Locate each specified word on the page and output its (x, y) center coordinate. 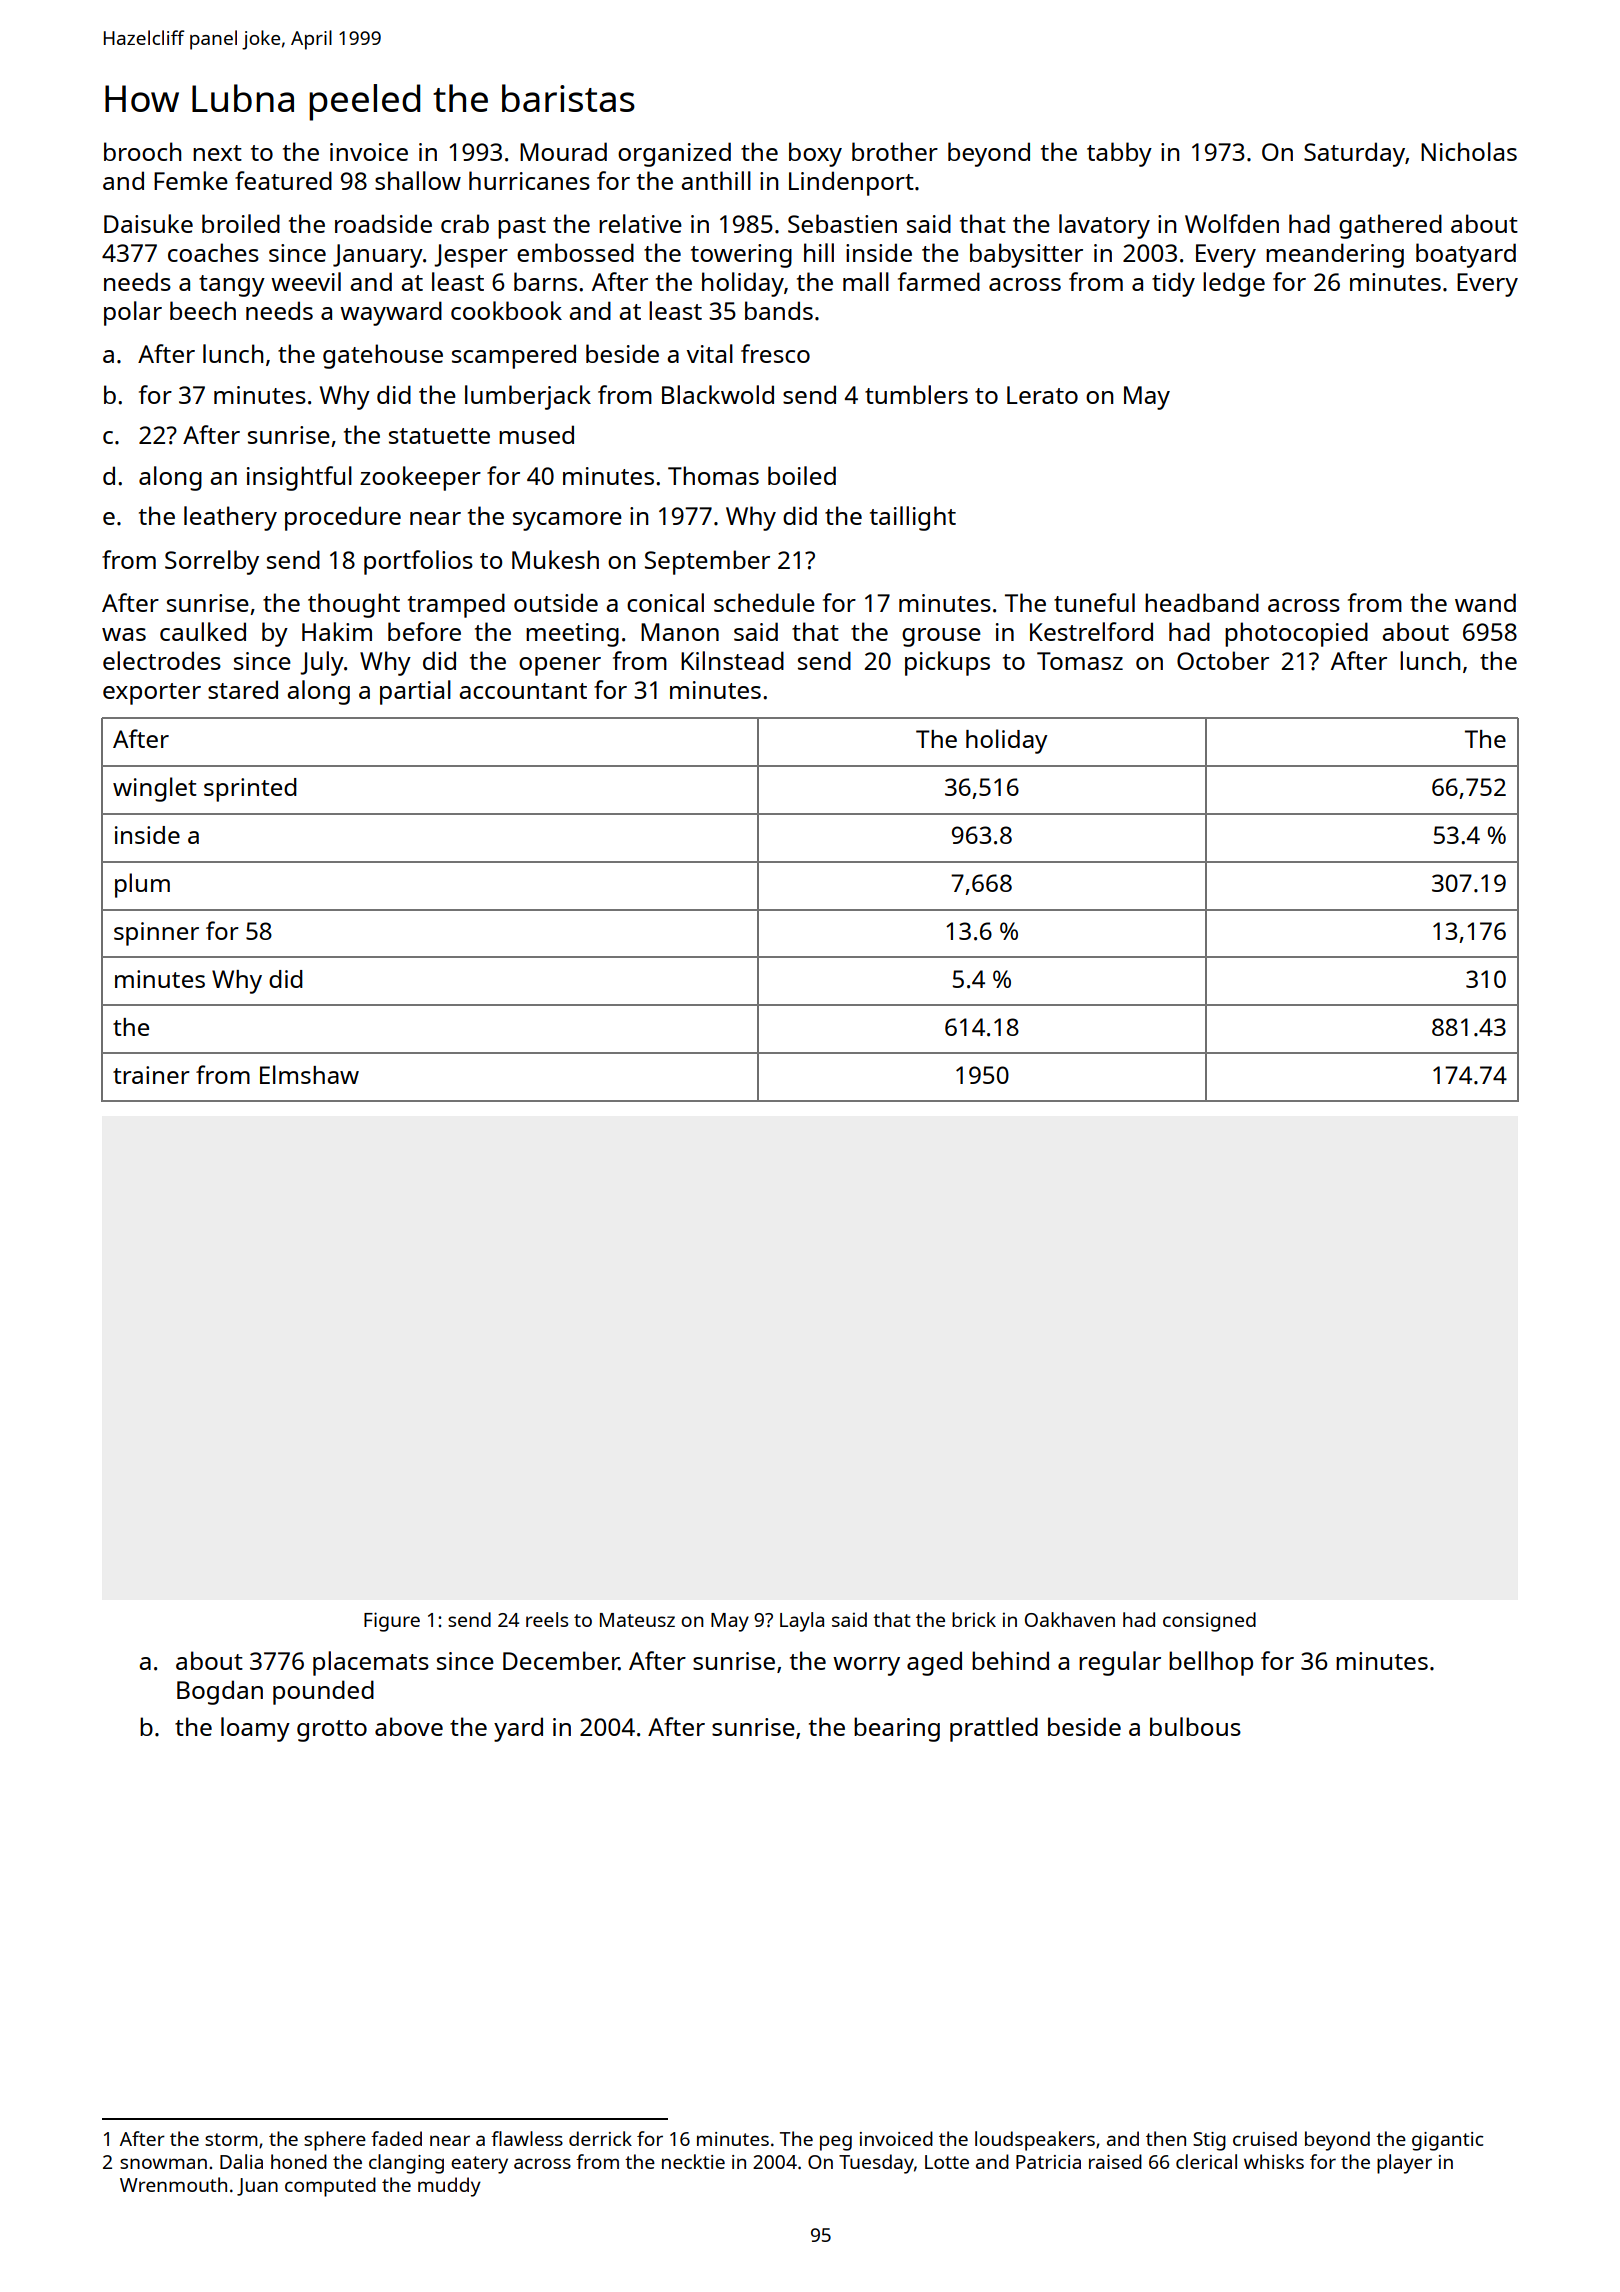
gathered (1390, 226)
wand (1485, 602)
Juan (257, 2187)
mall (866, 281)
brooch (142, 151)
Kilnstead (732, 660)
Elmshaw (309, 1074)
